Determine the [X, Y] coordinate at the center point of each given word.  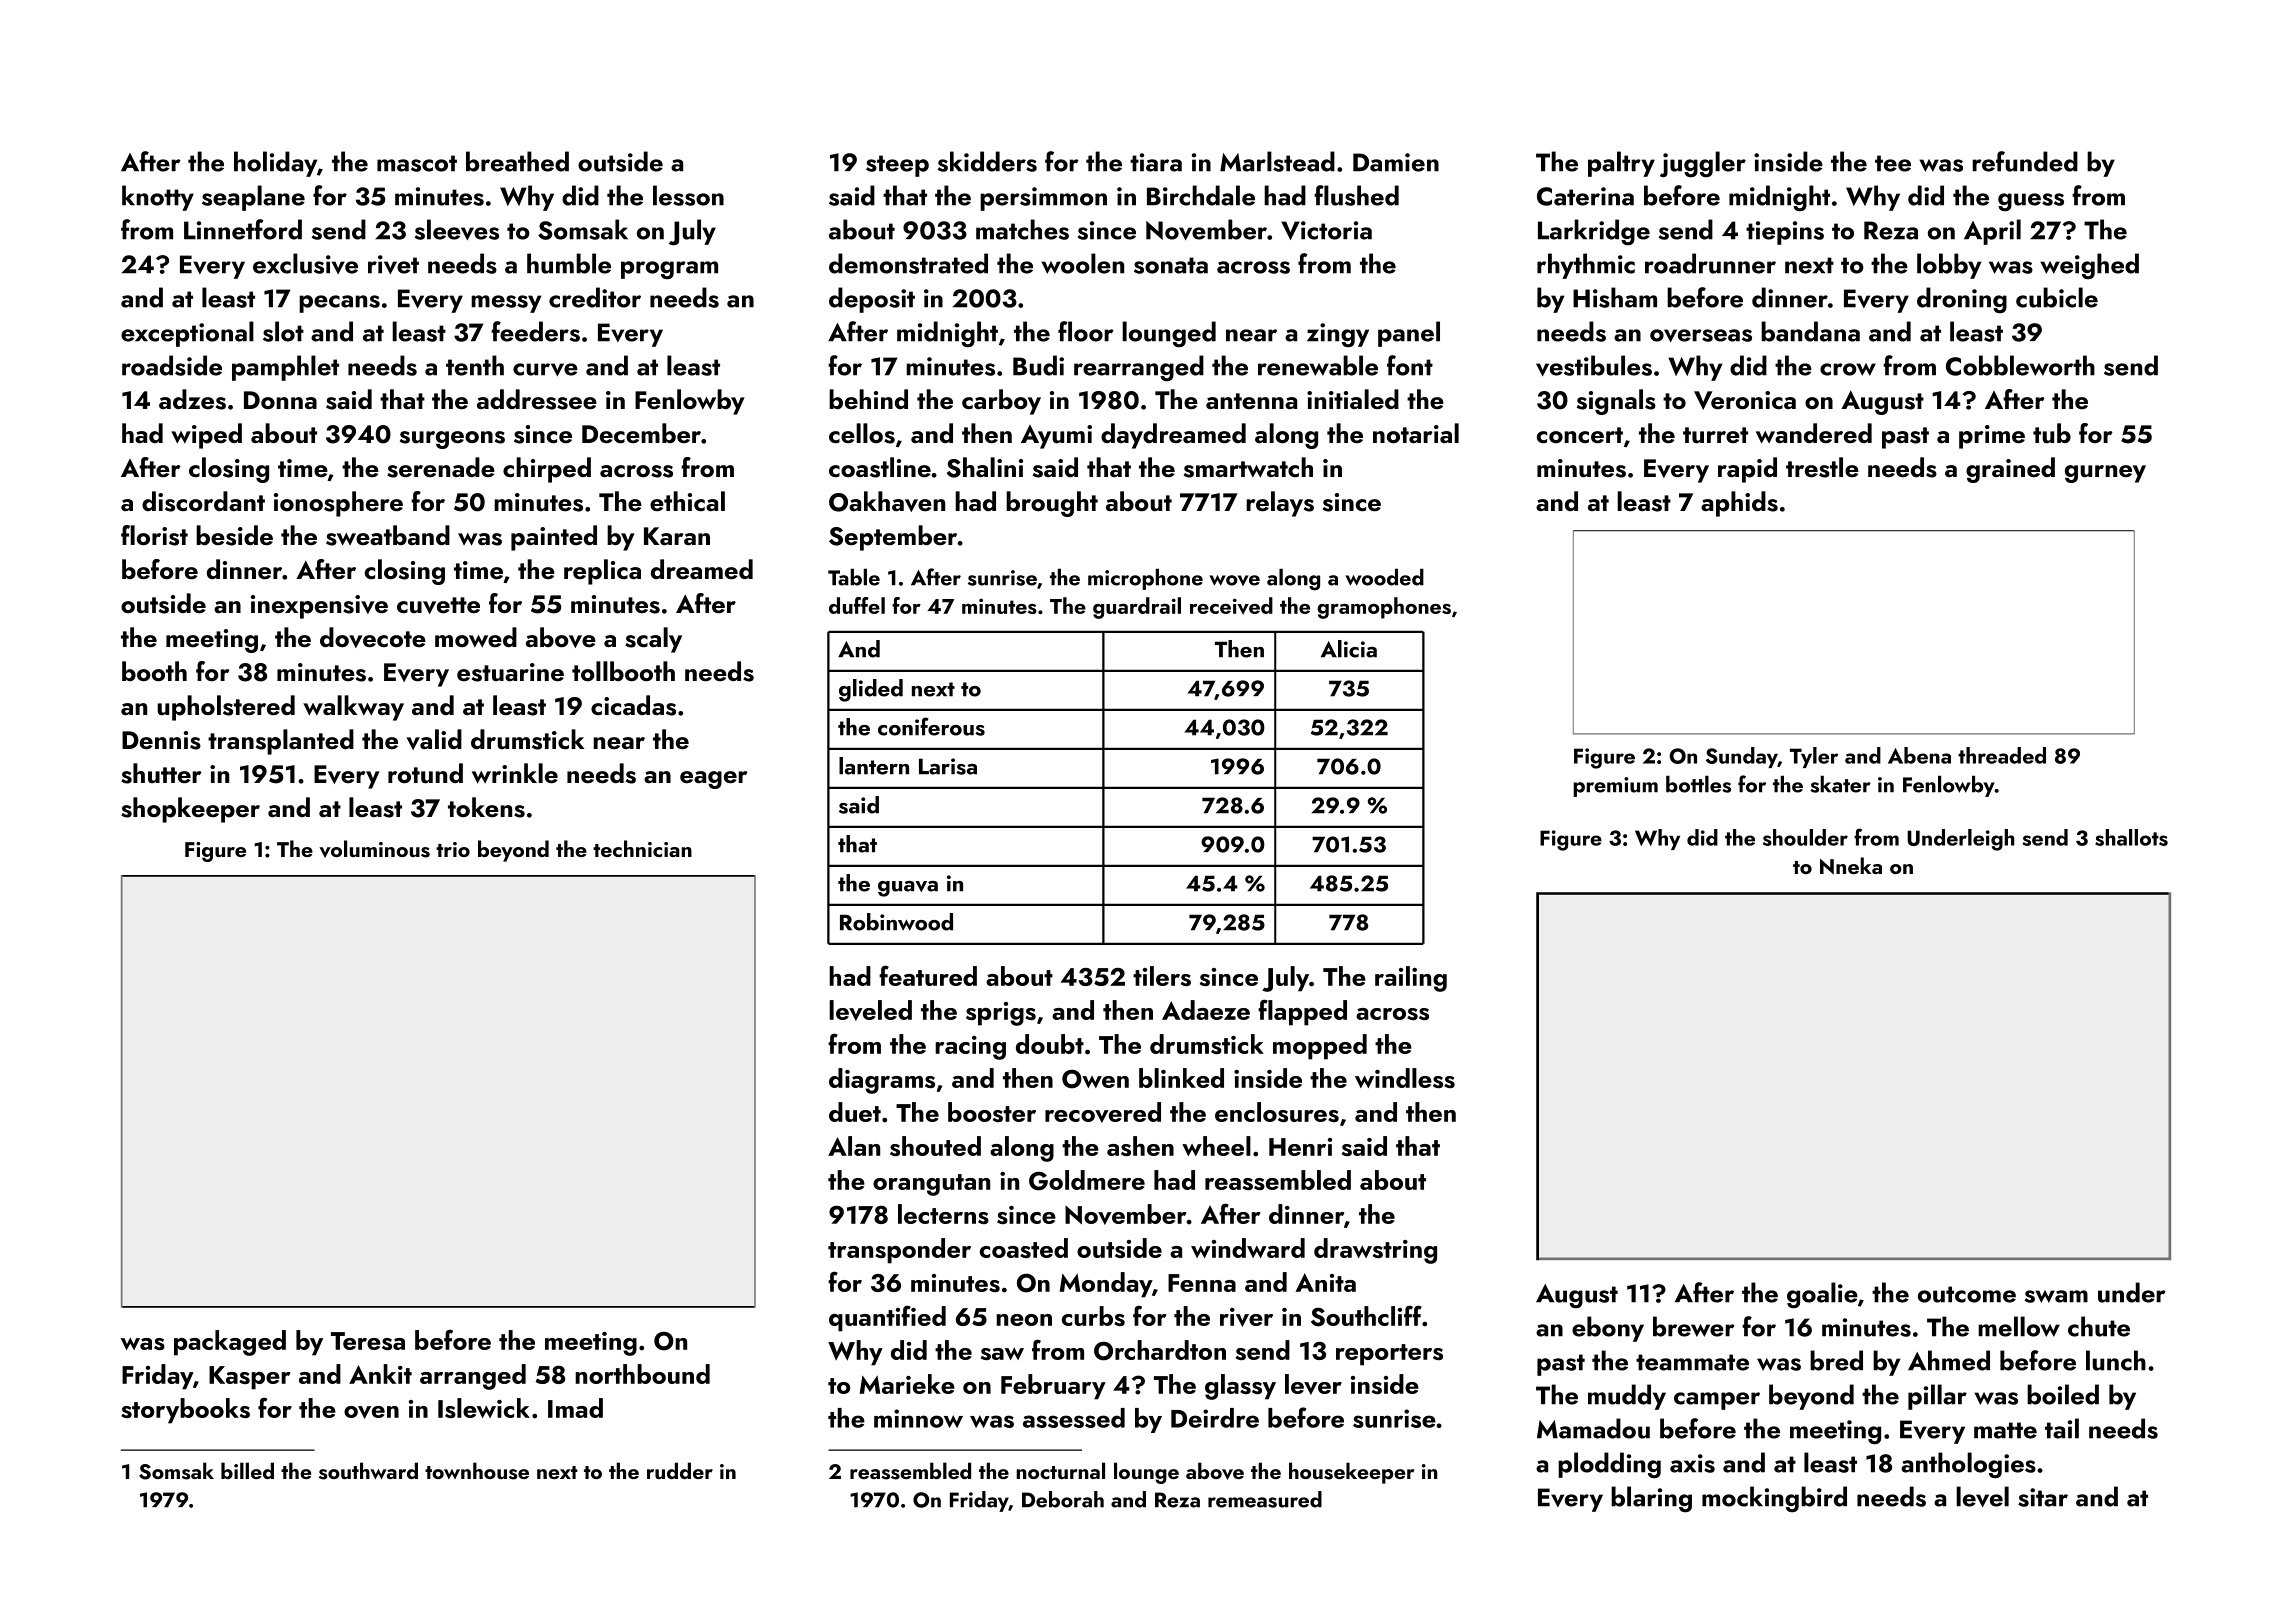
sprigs [1001, 1014]
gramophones [1384, 608]
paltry [1621, 164]
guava [908, 889]
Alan [854, 1146]
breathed [517, 161]
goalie [1822, 1295]
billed [247, 1470]
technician [642, 848]
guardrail [1137, 608]
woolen [1082, 263]
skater [1840, 784]
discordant [203, 501]
